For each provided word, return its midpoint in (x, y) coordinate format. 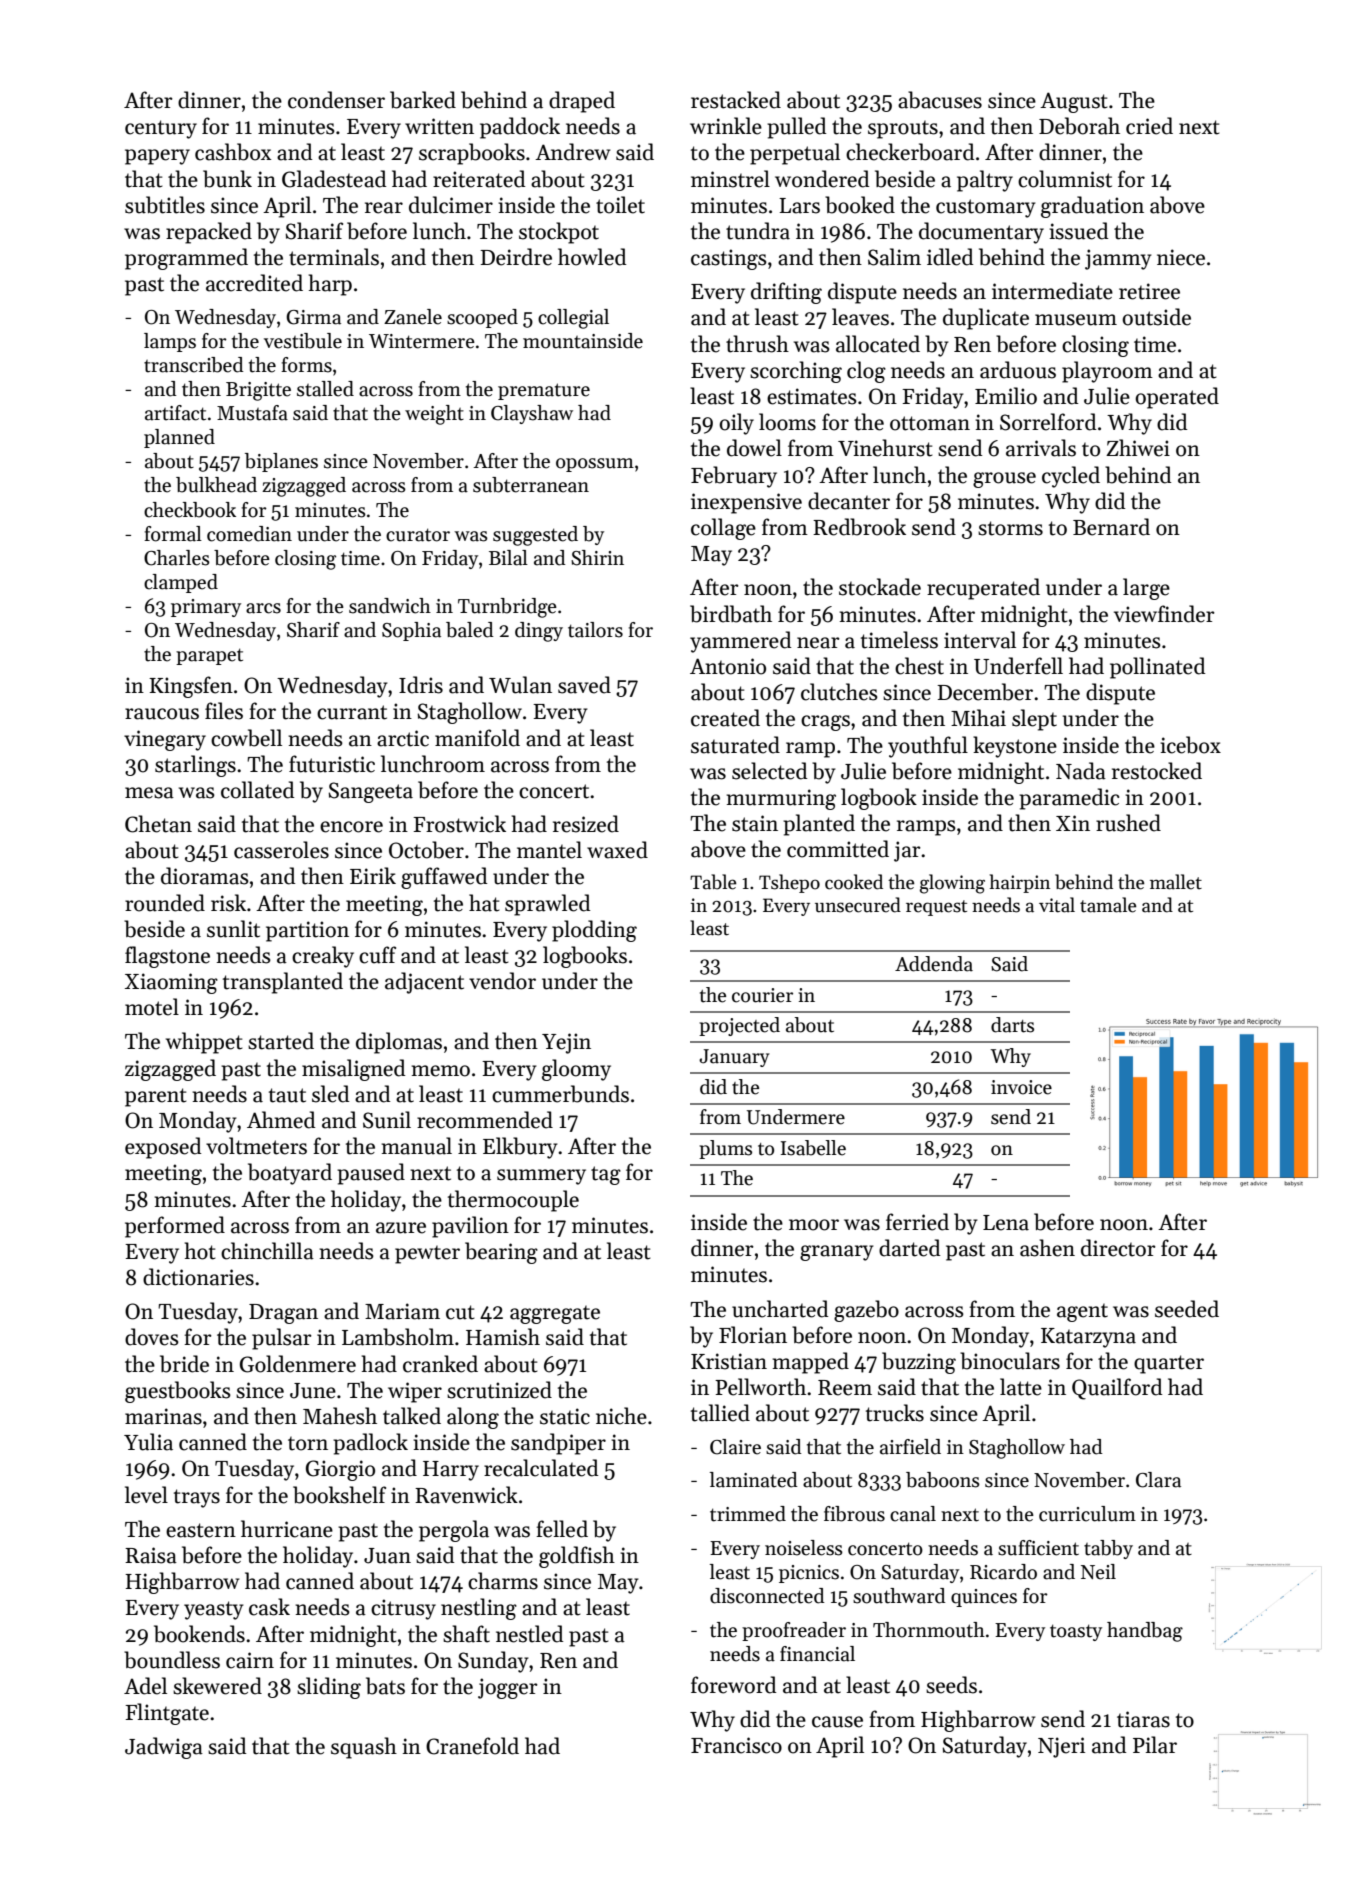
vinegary (165, 740)
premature (544, 391)
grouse (1004, 480)
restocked (1157, 771)
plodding (594, 931)
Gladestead (334, 179)
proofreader (794, 1631)
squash (364, 1748)
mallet (1176, 882)
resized (586, 824)
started (281, 1041)
